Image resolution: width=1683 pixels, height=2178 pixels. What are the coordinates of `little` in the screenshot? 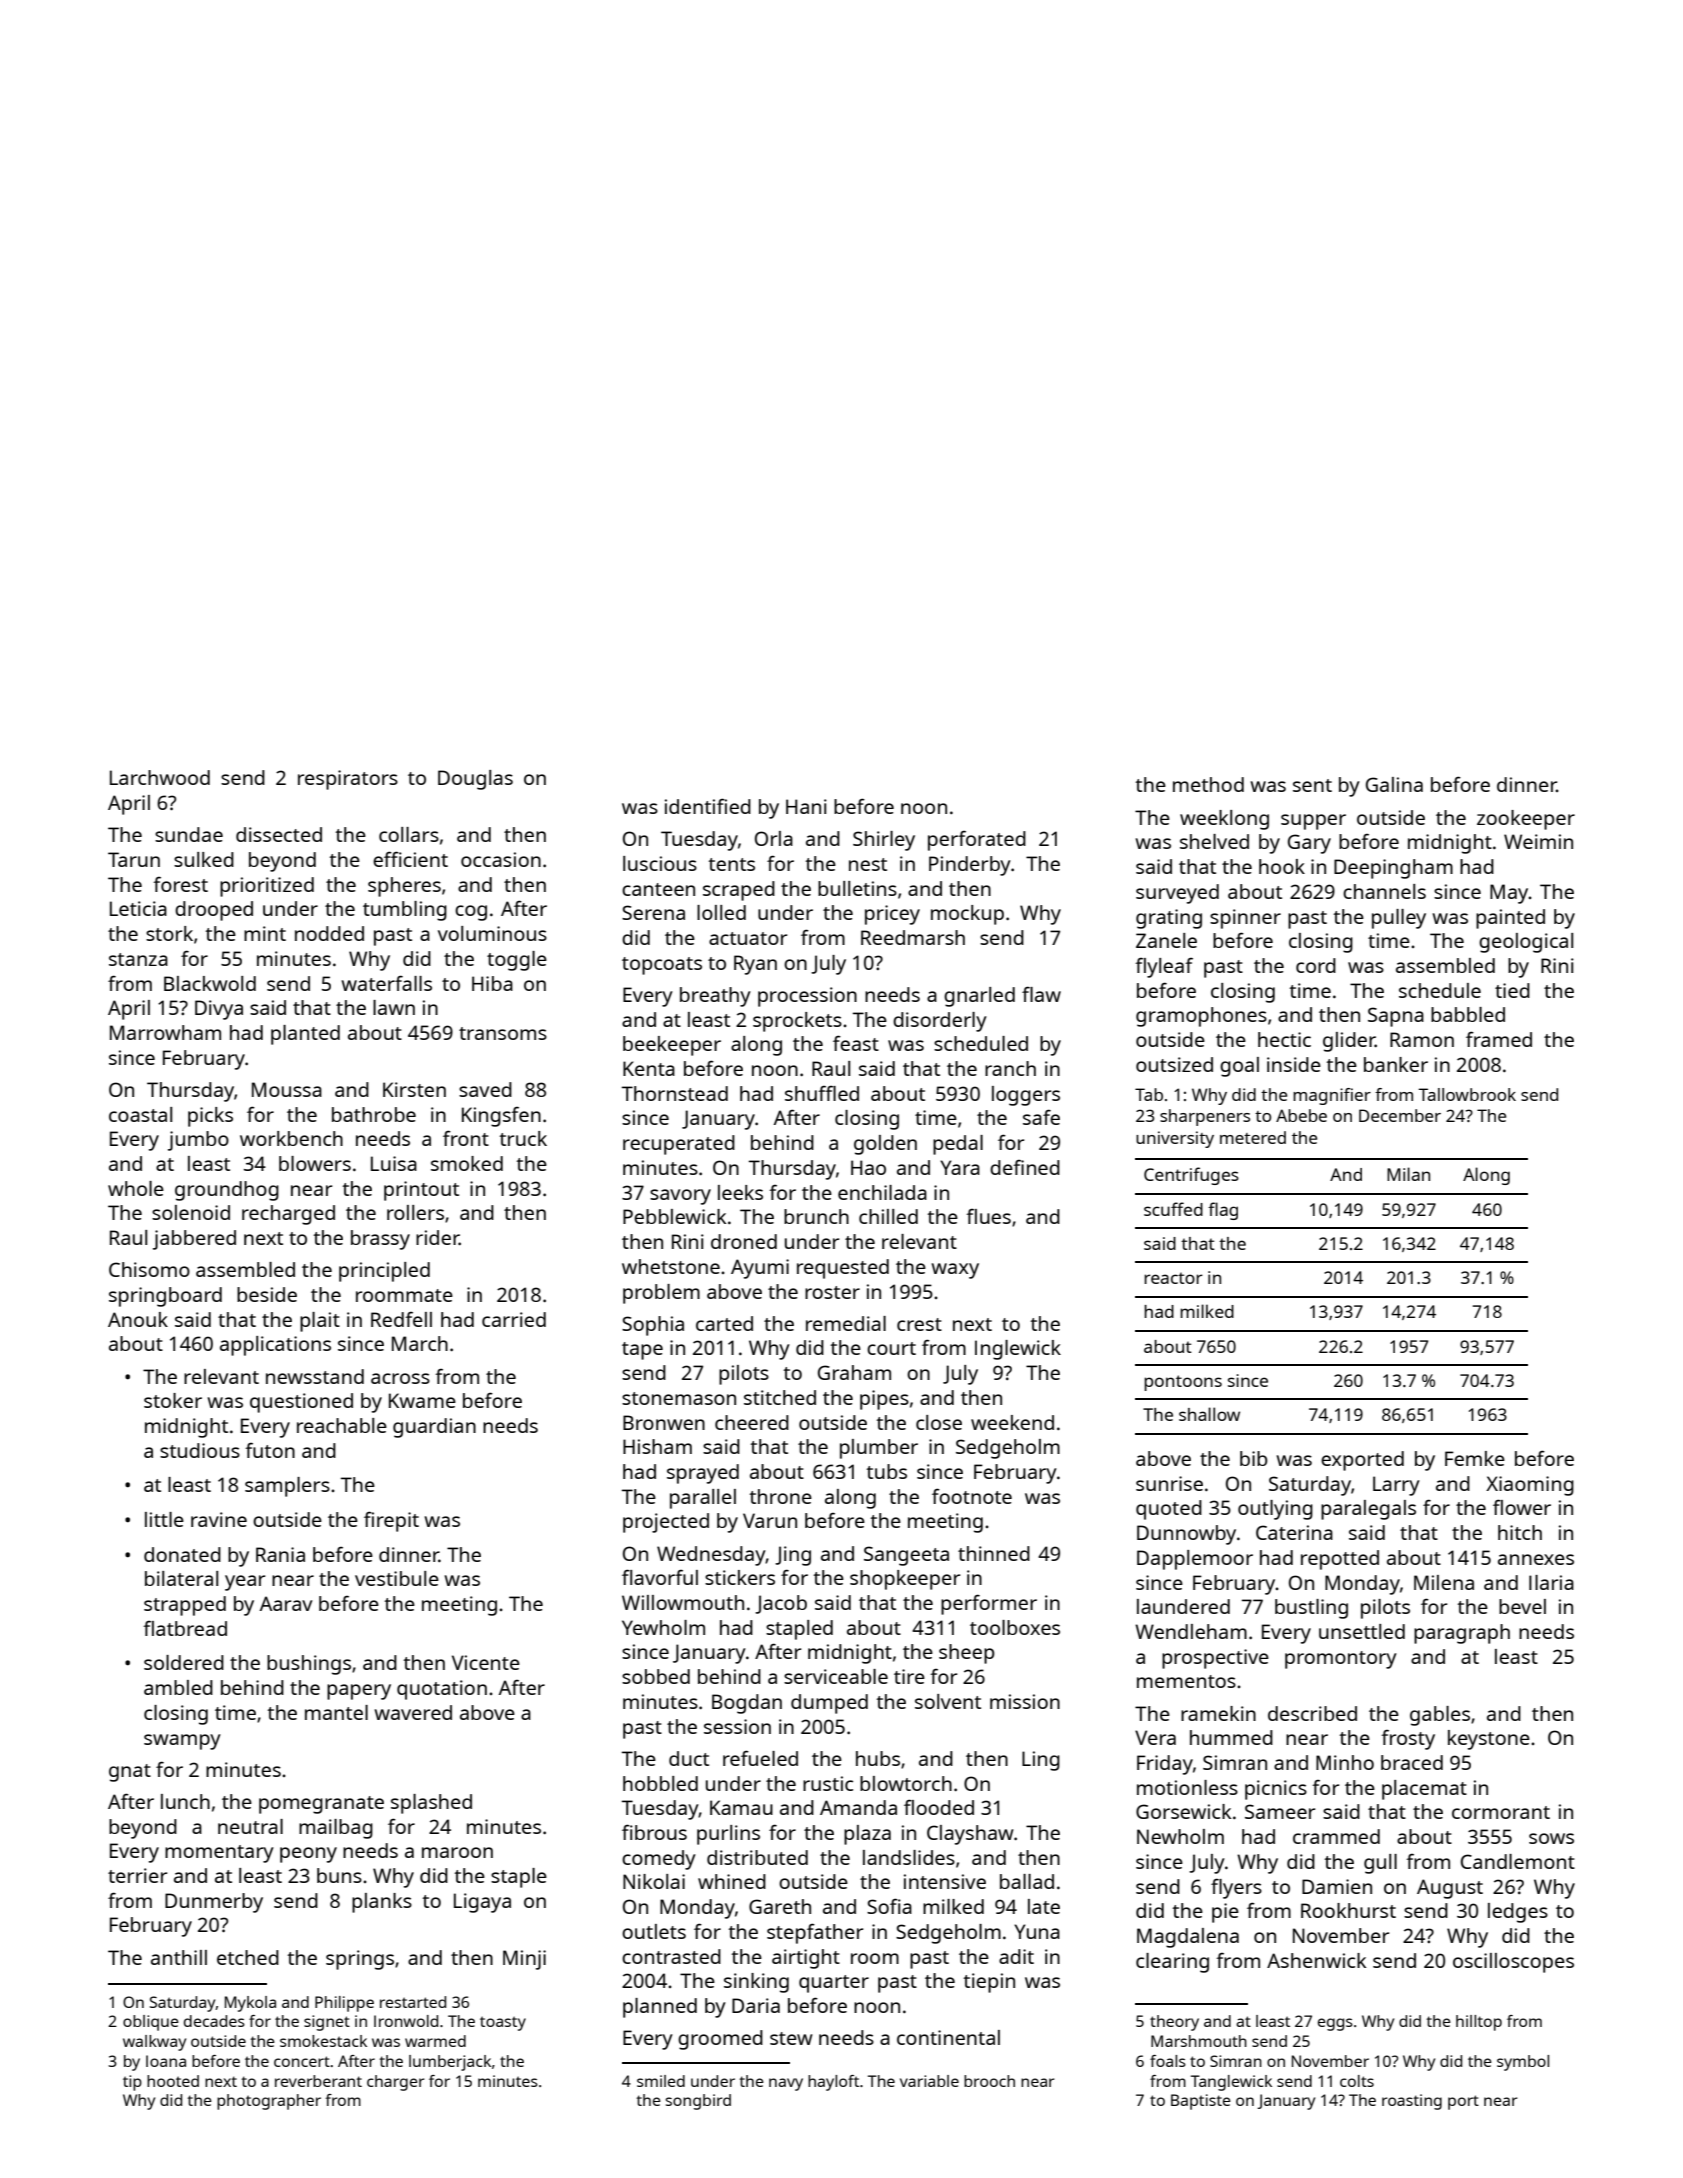 It's located at (164, 1519).
